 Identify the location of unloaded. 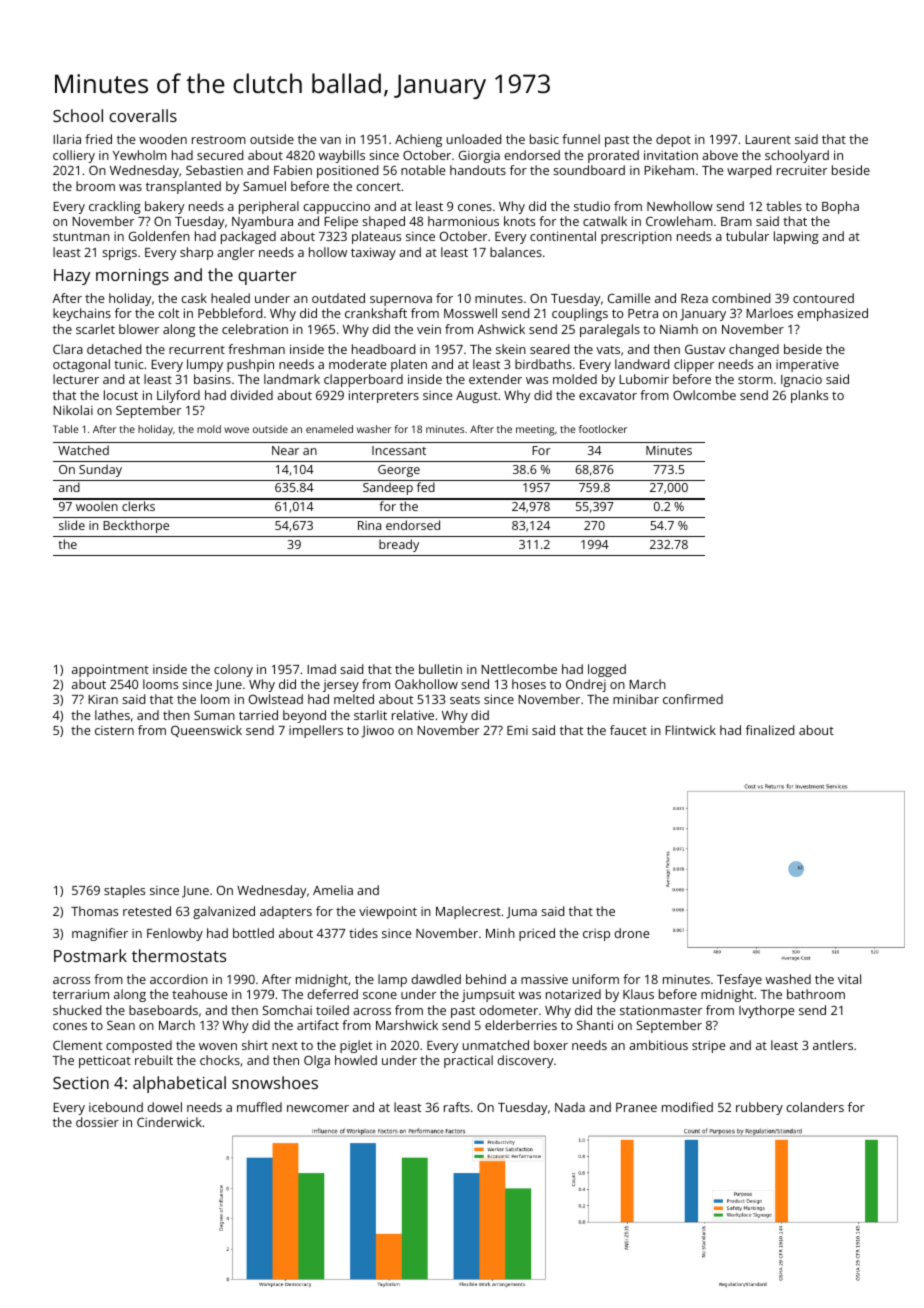
(474, 139).
